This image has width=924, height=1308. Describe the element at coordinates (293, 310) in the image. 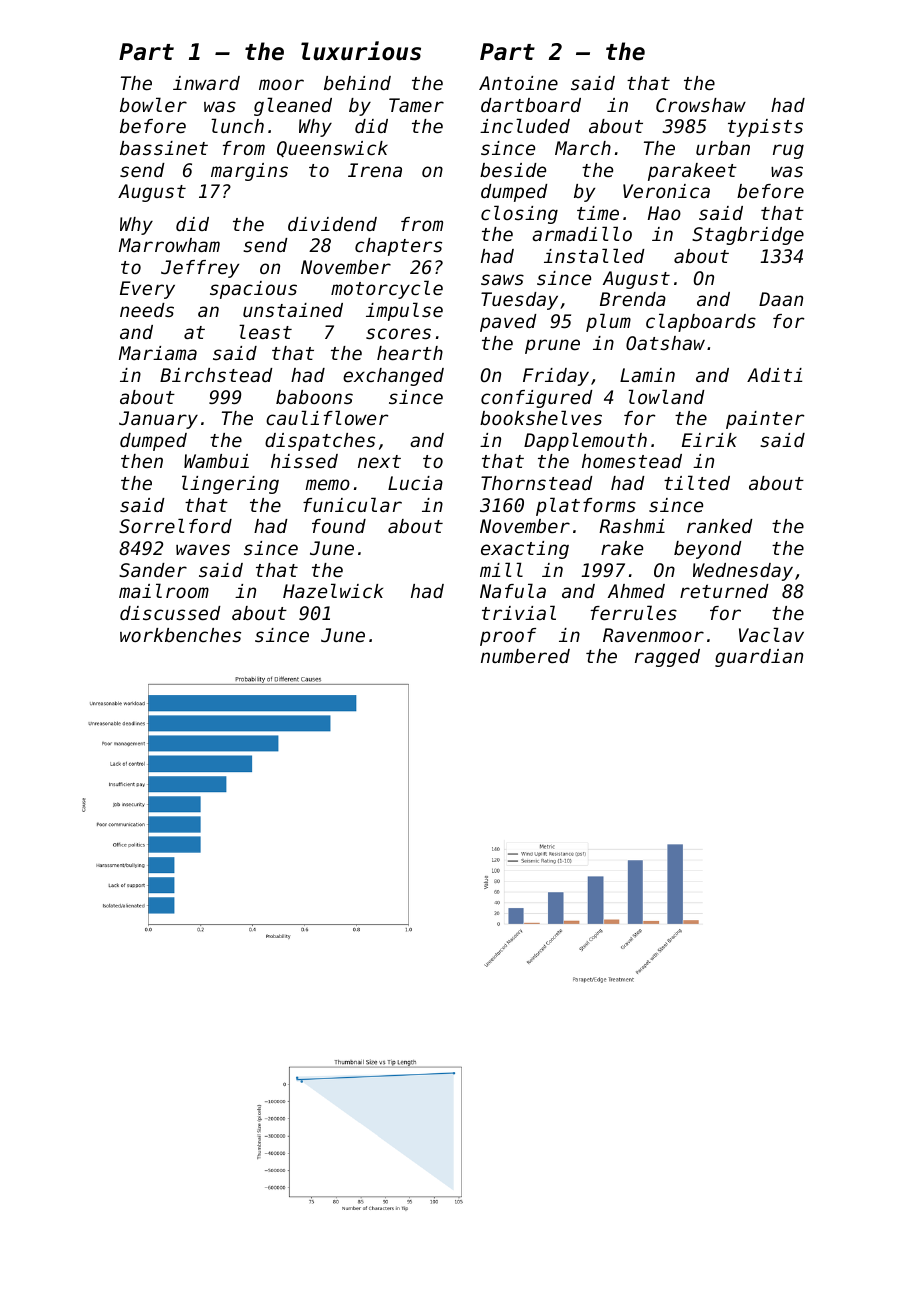

I see `unstained` at that location.
